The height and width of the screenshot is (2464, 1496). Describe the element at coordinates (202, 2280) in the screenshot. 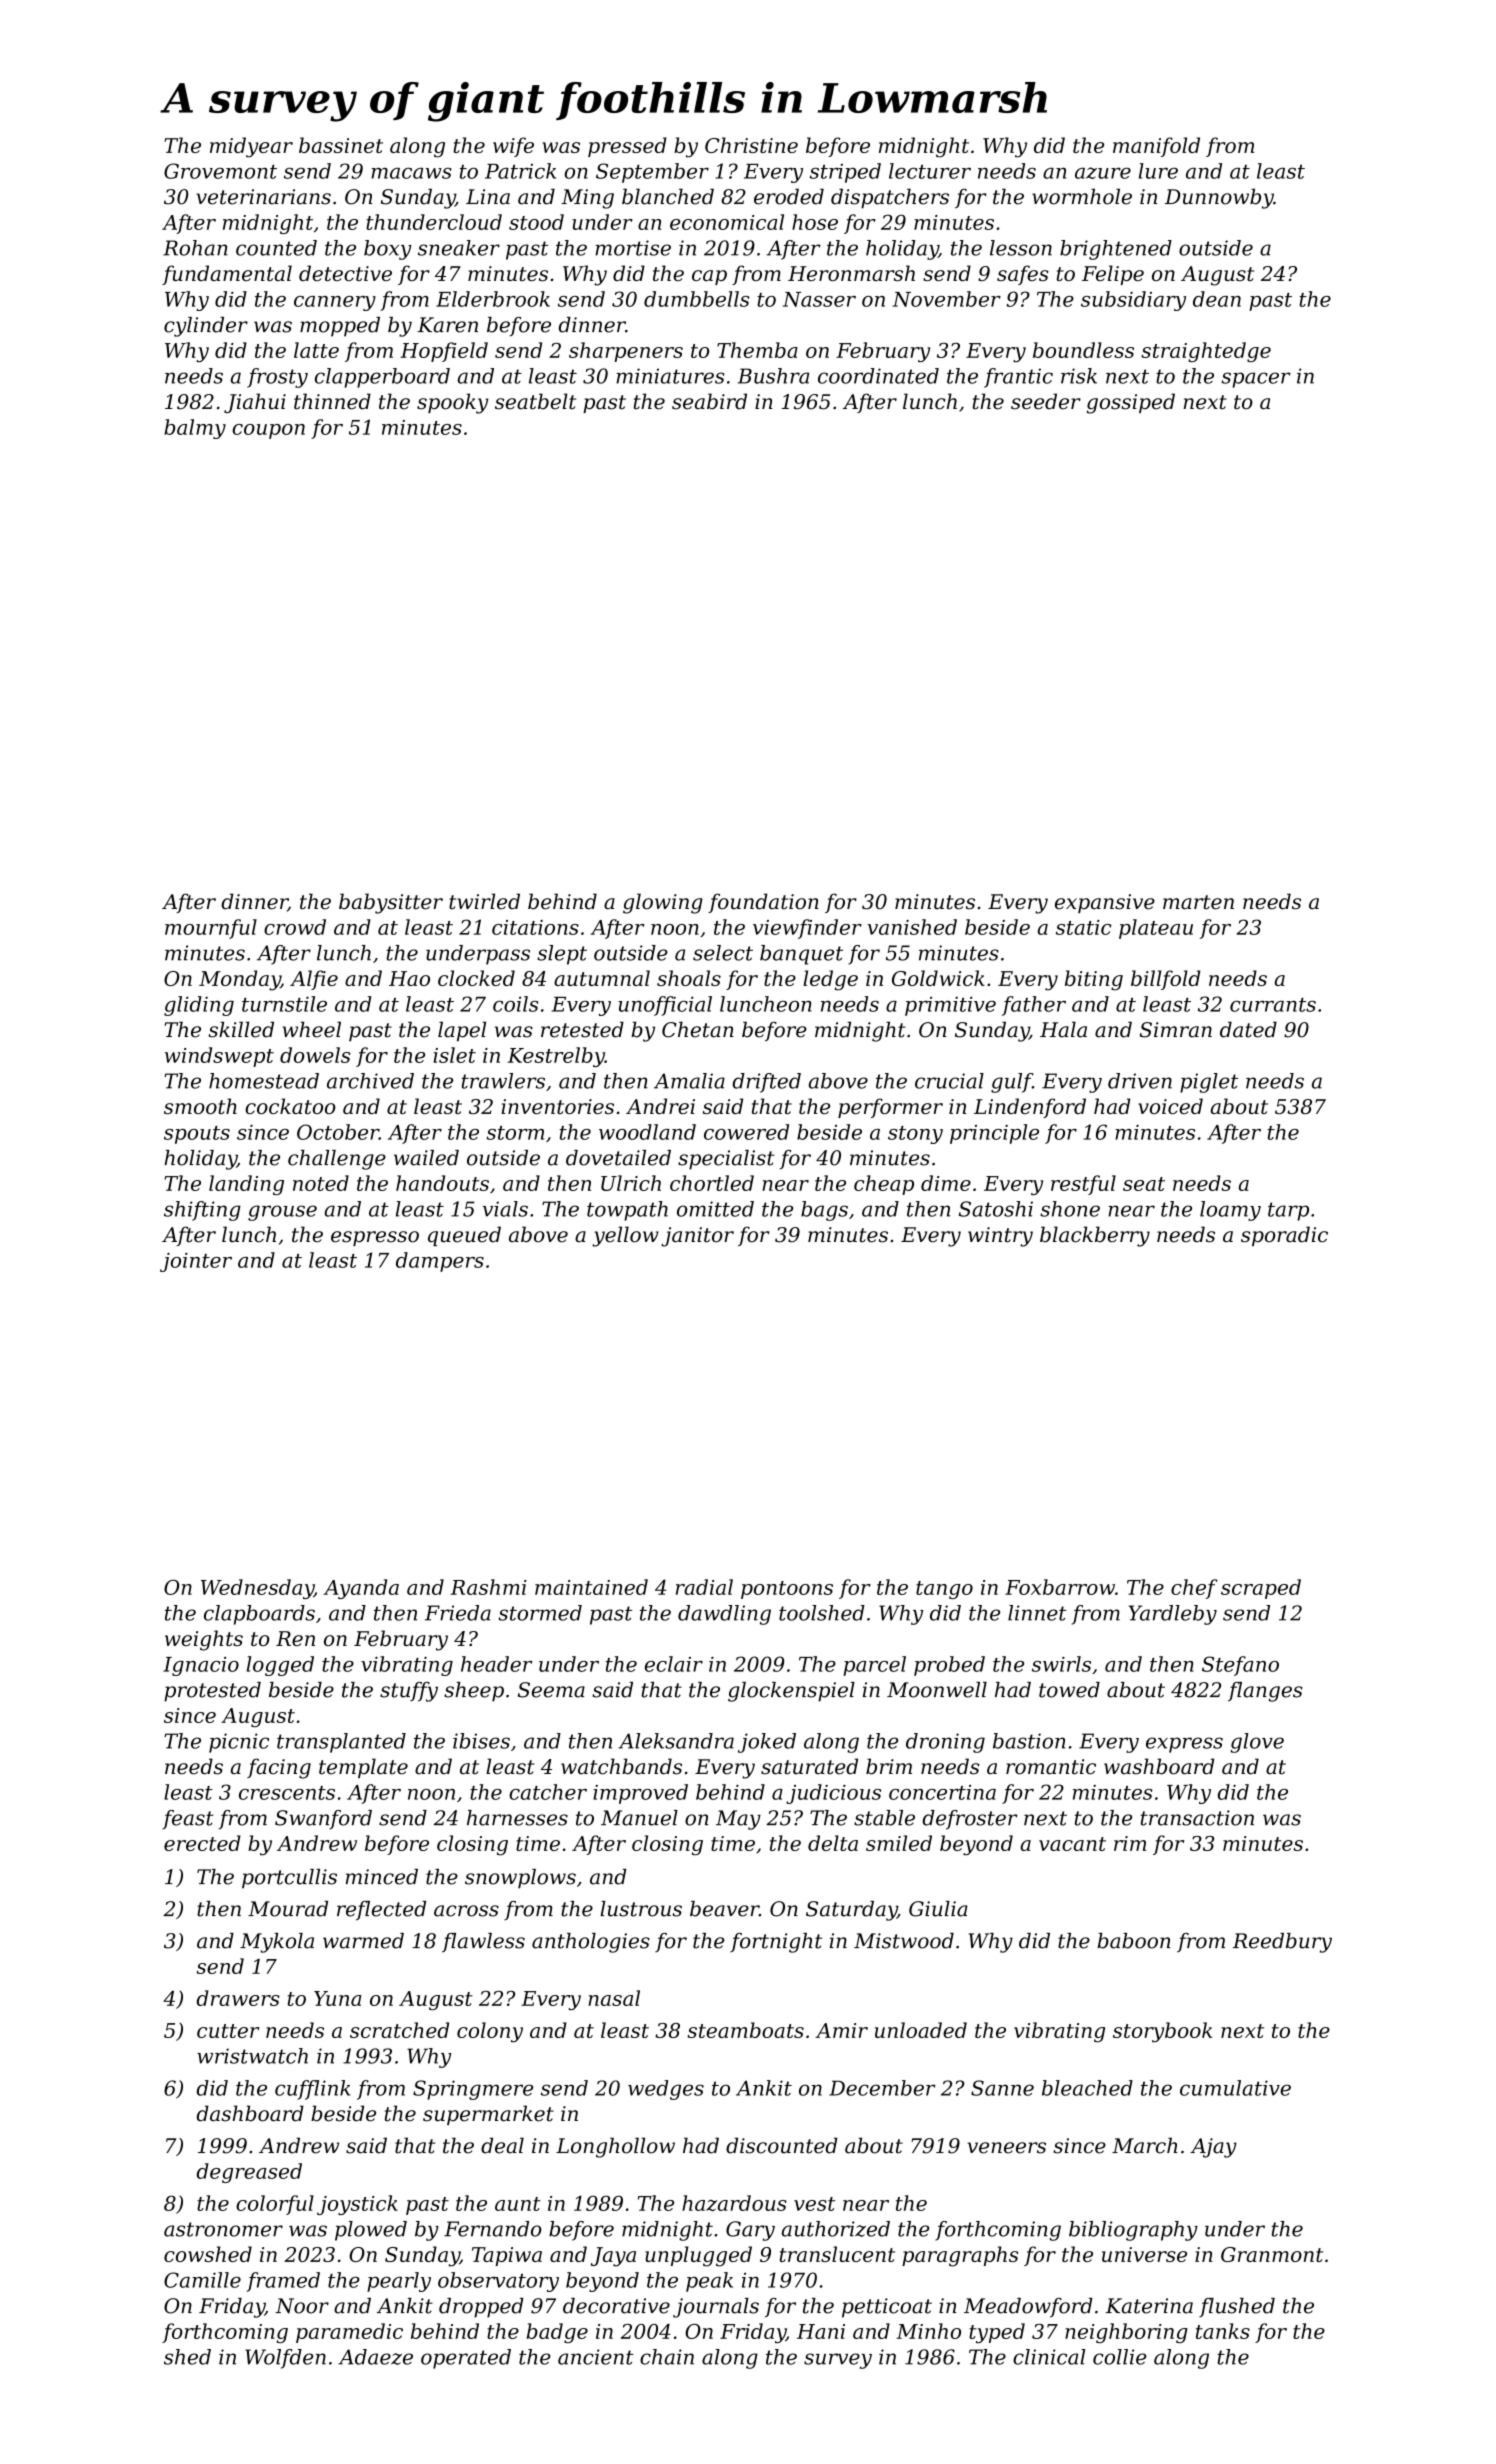

I see `Camille` at that location.
